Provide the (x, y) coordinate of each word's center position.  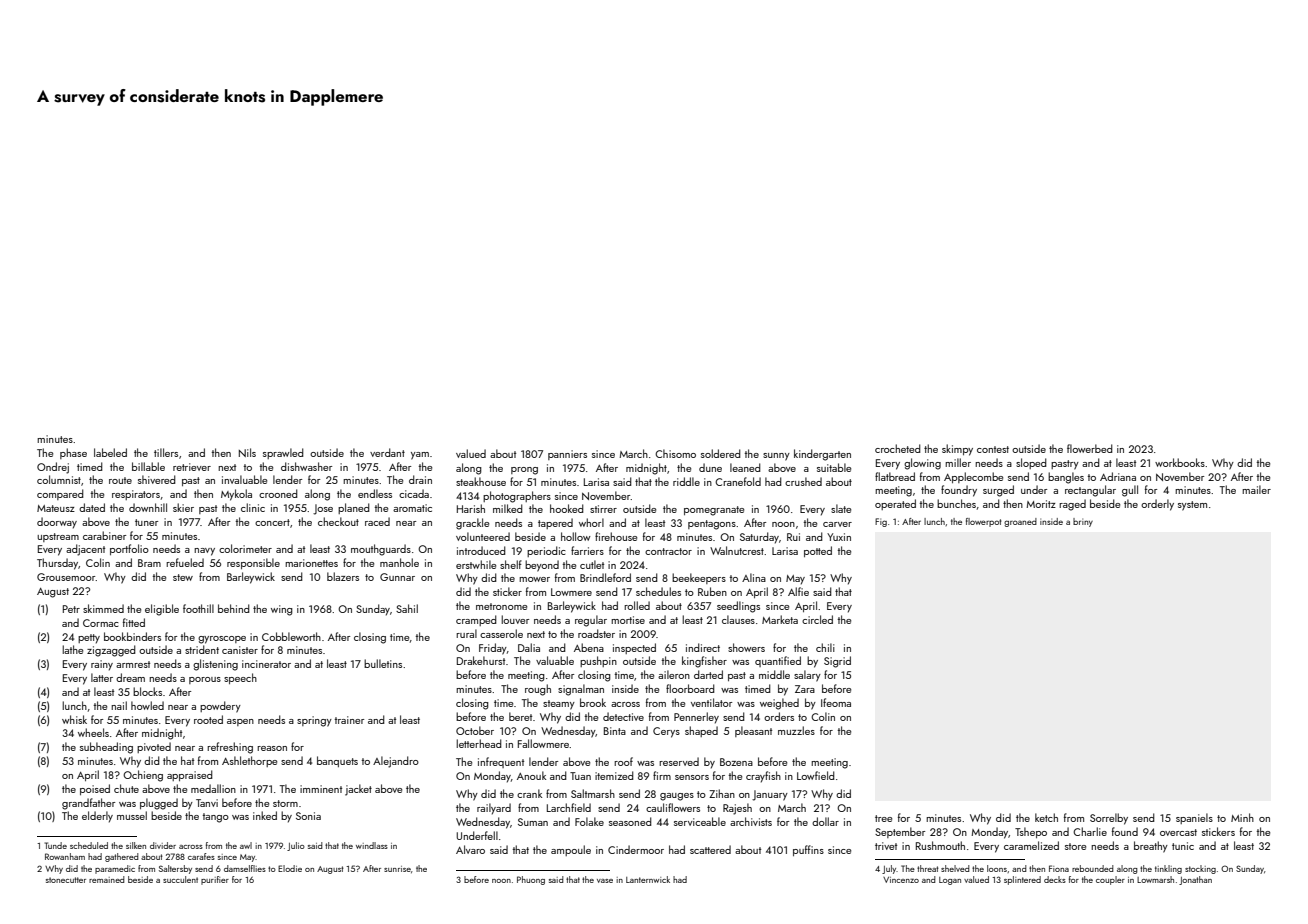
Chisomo (675, 453)
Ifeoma (836, 702)
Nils (247, 452)
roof (623, 761)
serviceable (700, 821)
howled (147, 705)
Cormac (101, 623)
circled (817, 619)
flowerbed (1090, 448)
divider (163, 845)
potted (818, 551)
